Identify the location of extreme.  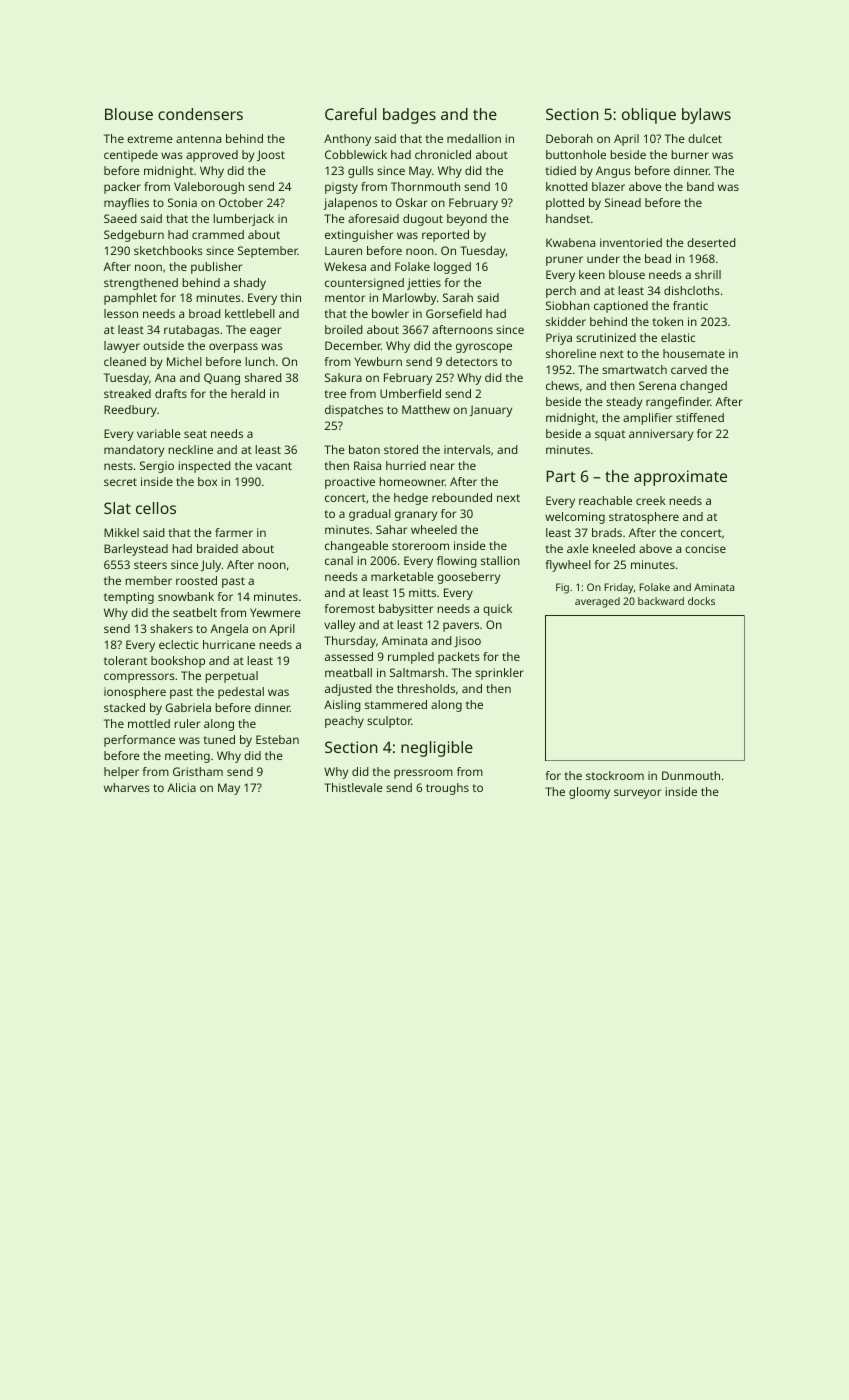
(150, 139).
